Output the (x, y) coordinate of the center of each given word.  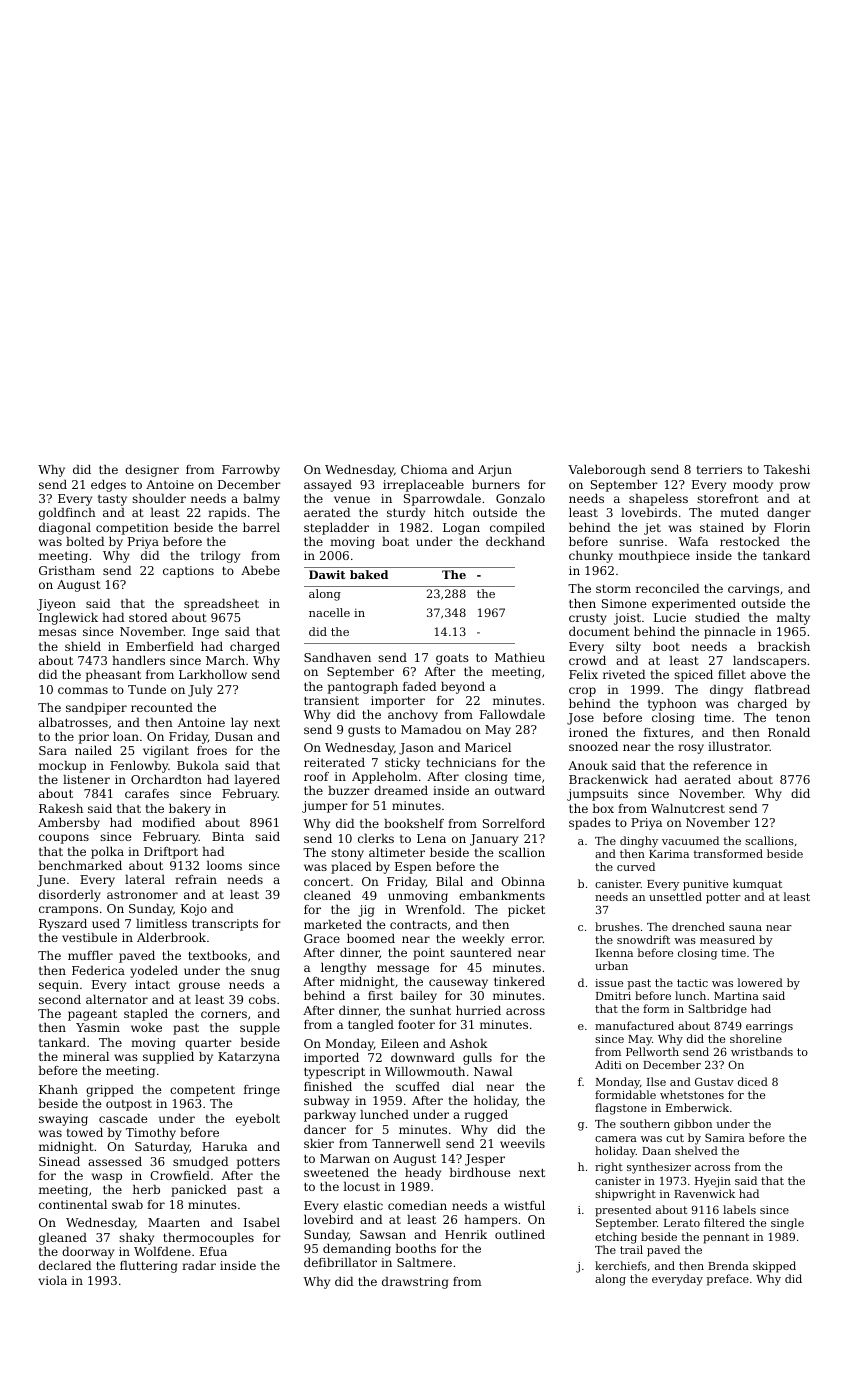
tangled (371, 1026)
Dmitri (613, 996)
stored (148, 617)
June (51, 881)
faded (420, 686)
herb (146, 1189)
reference (722, 765)
